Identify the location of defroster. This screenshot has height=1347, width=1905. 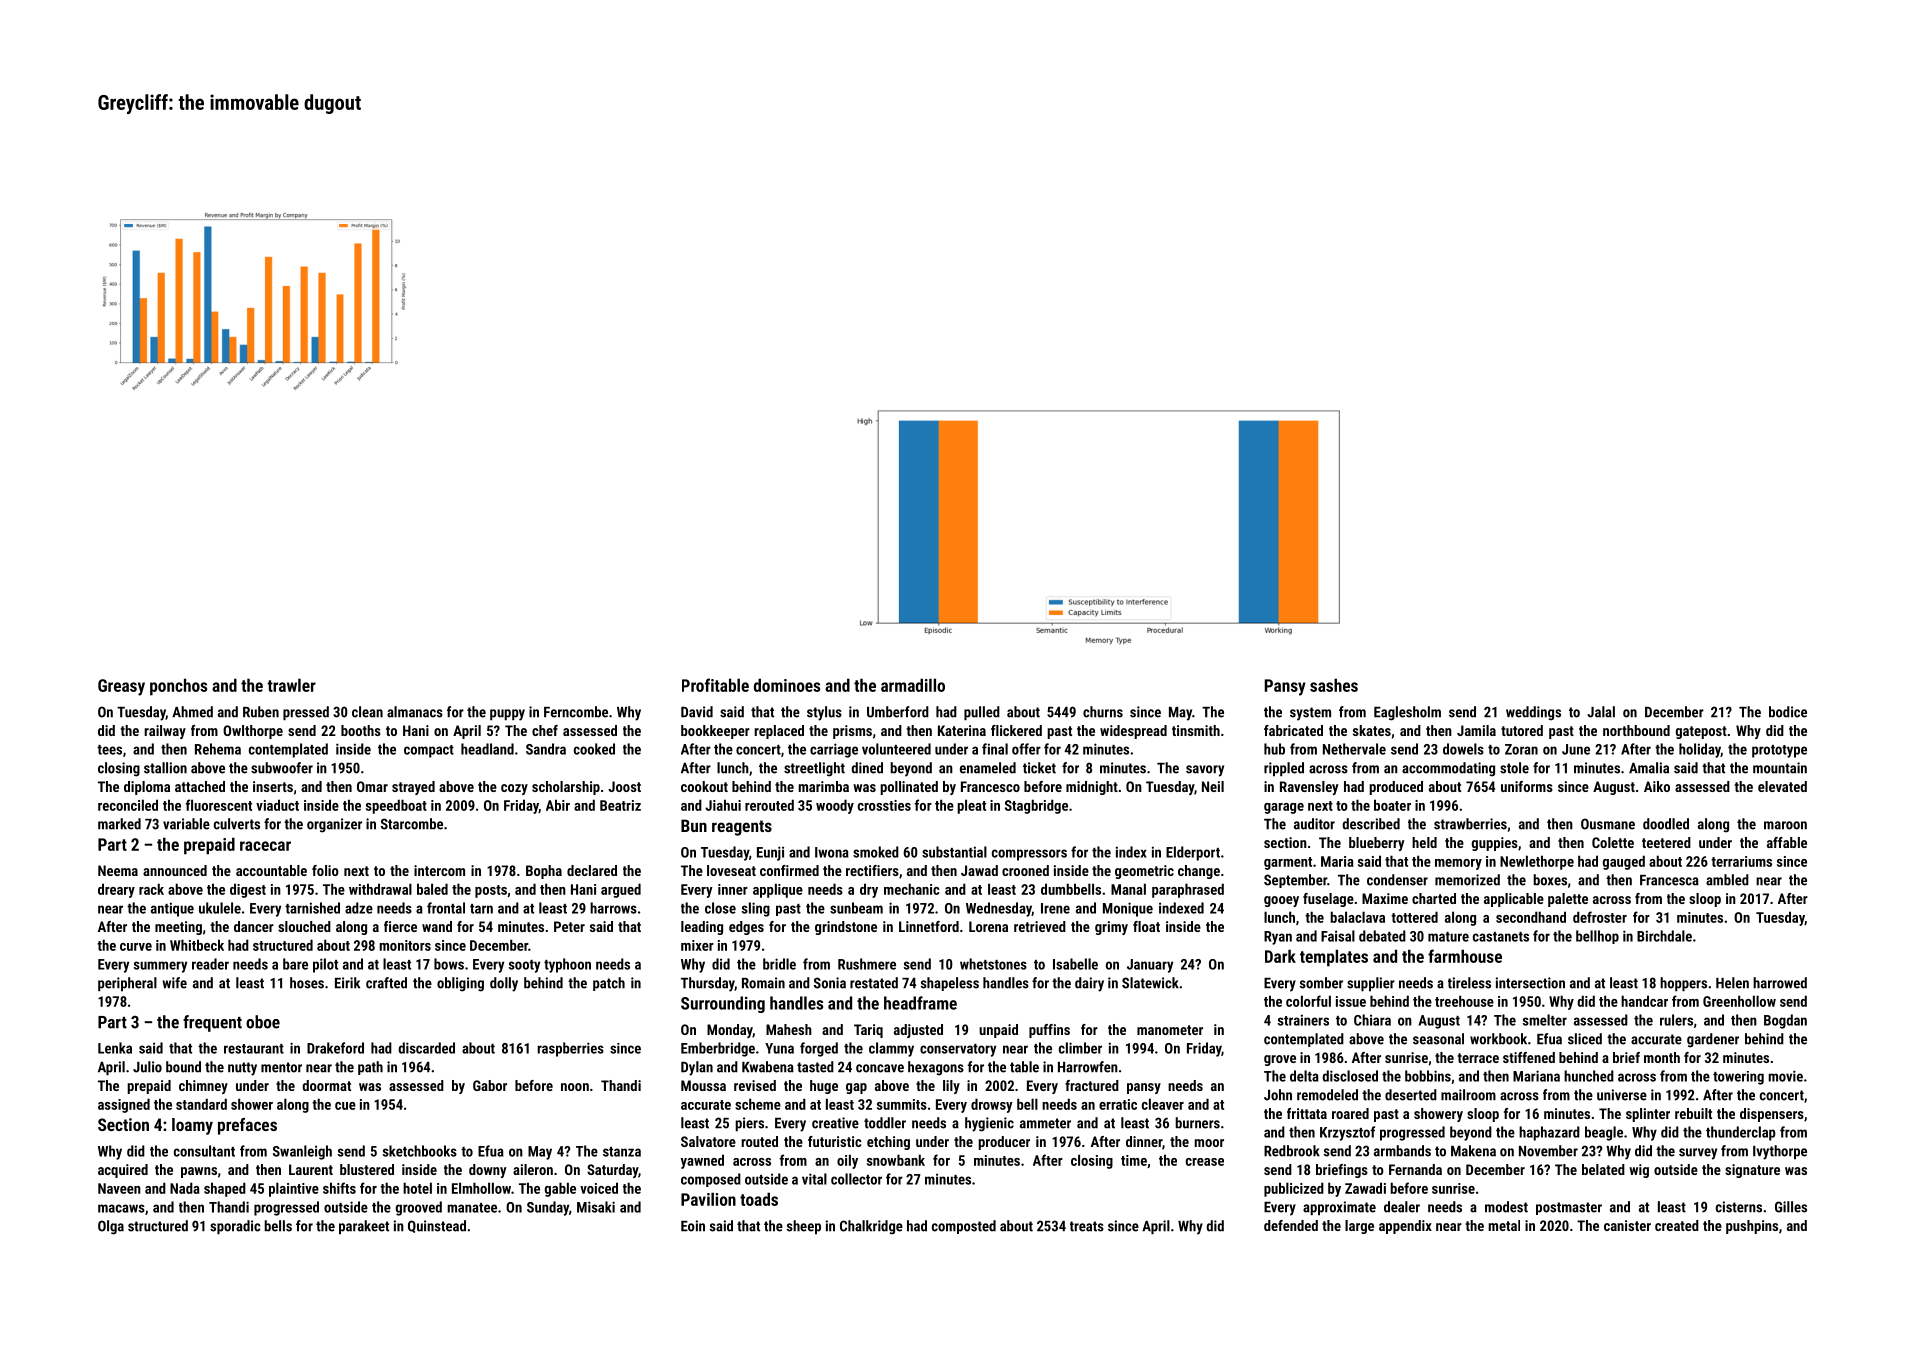
(1600, 917).
